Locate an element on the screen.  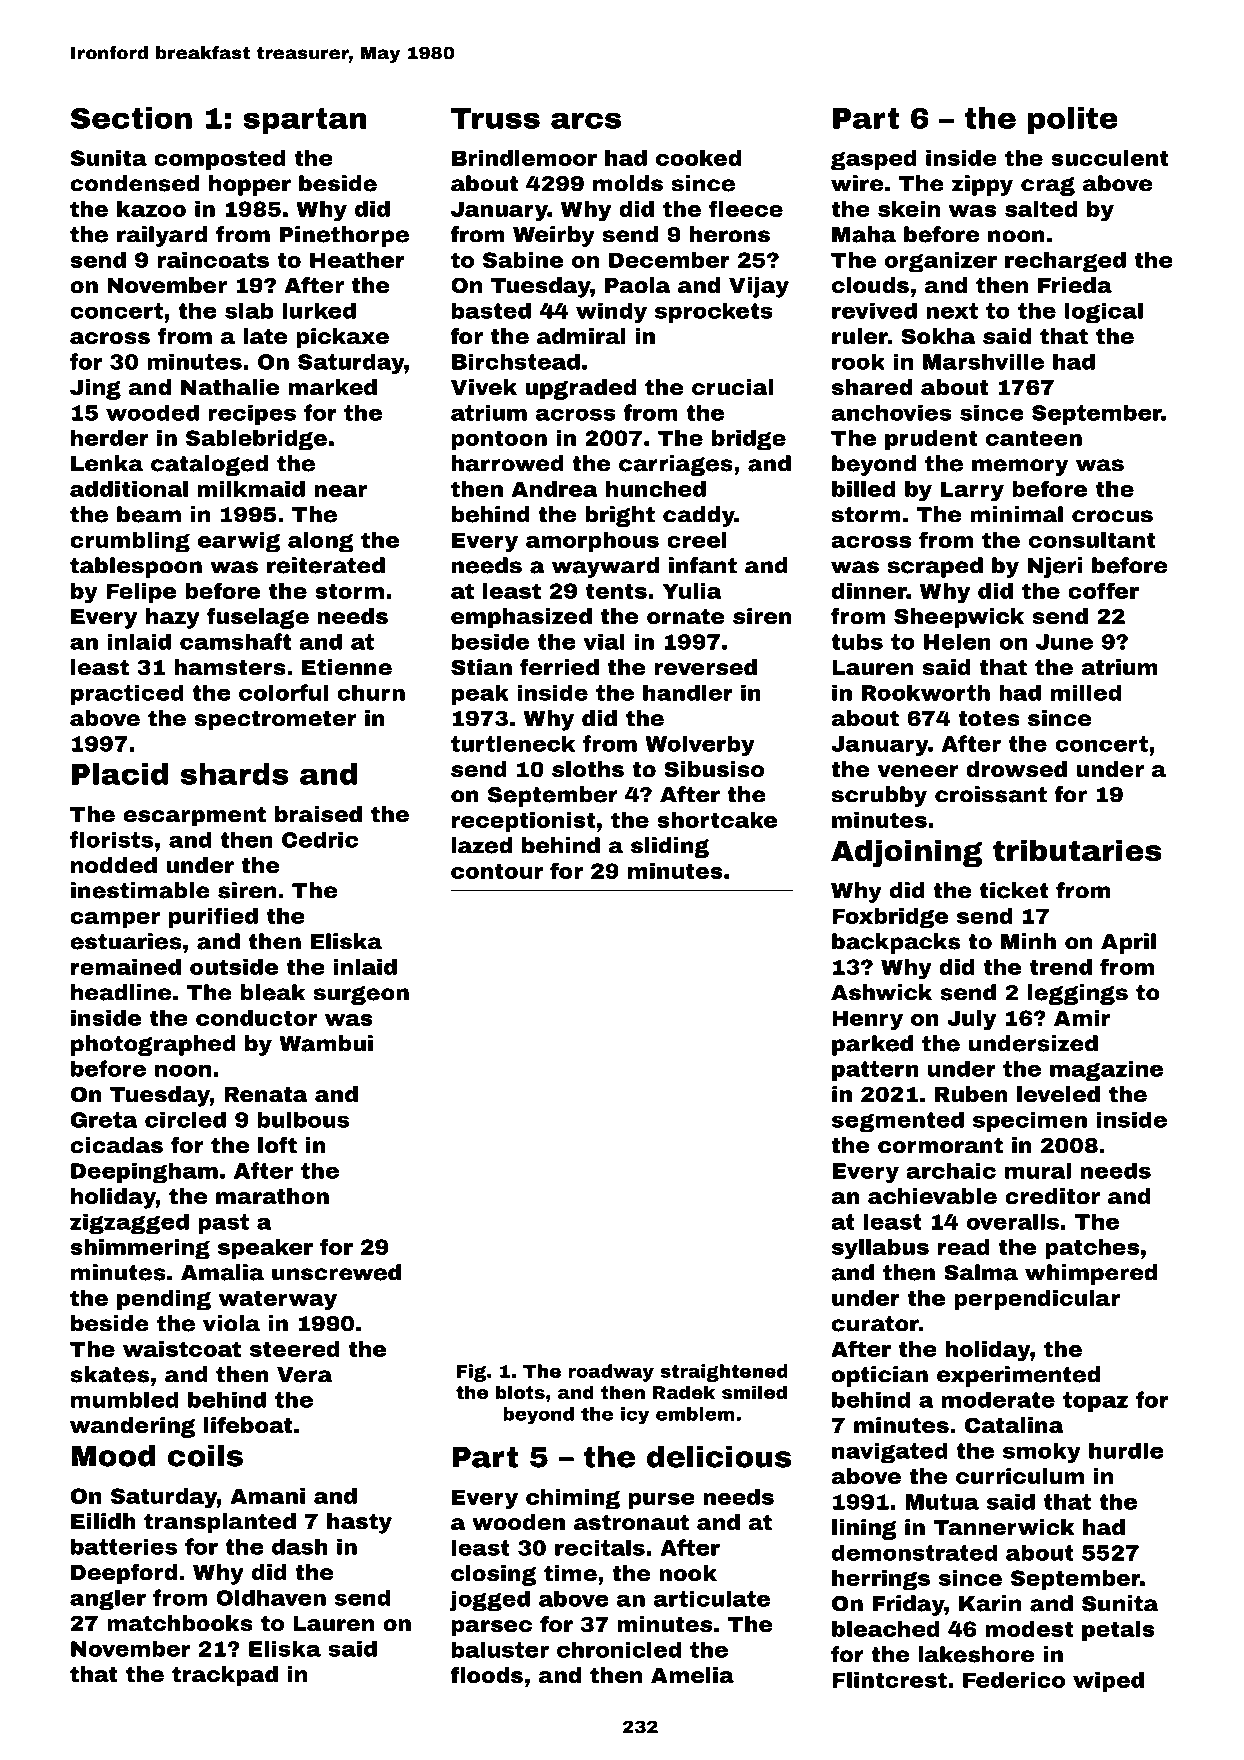
Section is located at coordinates (131, 118).
